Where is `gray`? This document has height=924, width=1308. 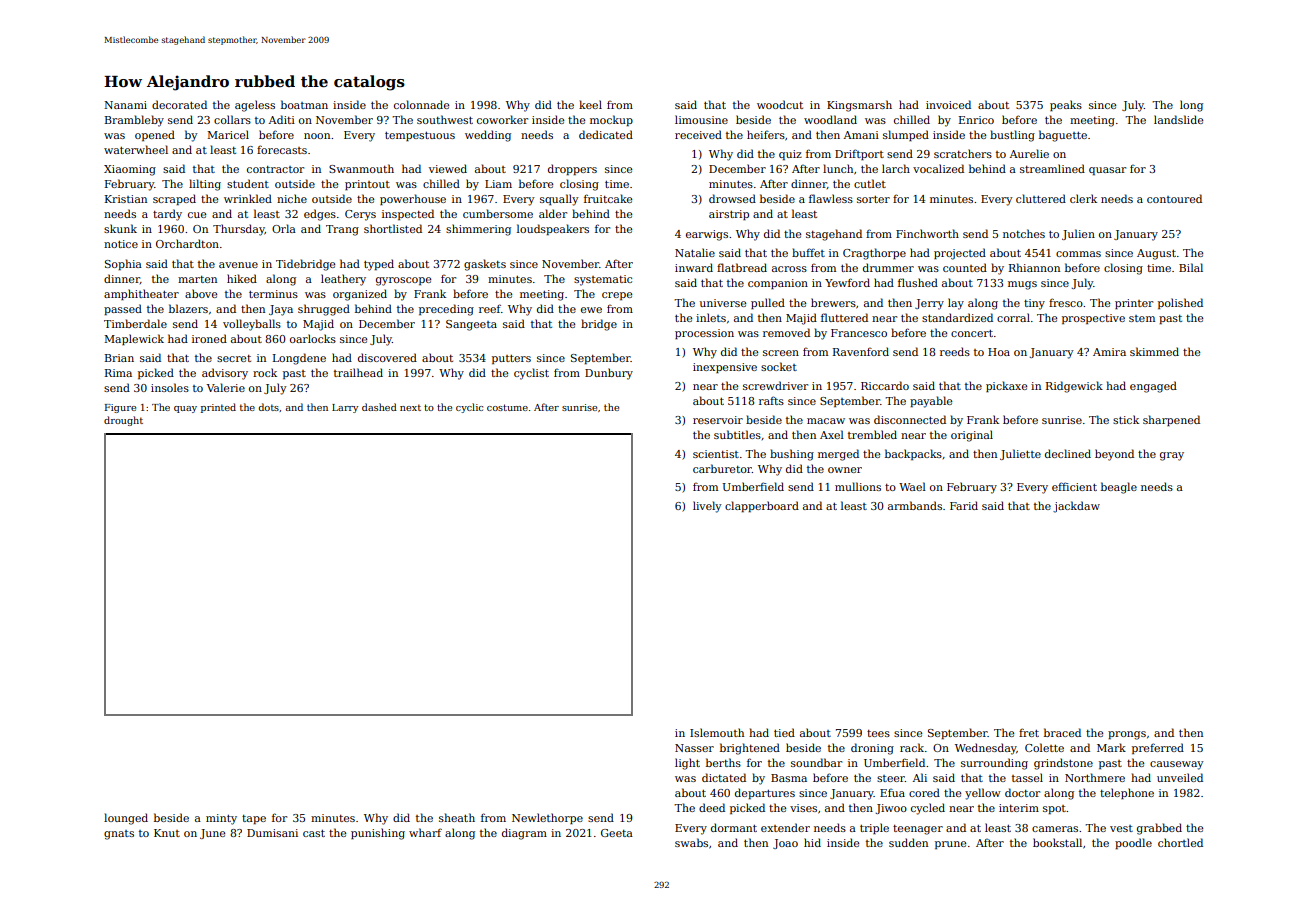 gray is located at coordinates (1172, 456).
